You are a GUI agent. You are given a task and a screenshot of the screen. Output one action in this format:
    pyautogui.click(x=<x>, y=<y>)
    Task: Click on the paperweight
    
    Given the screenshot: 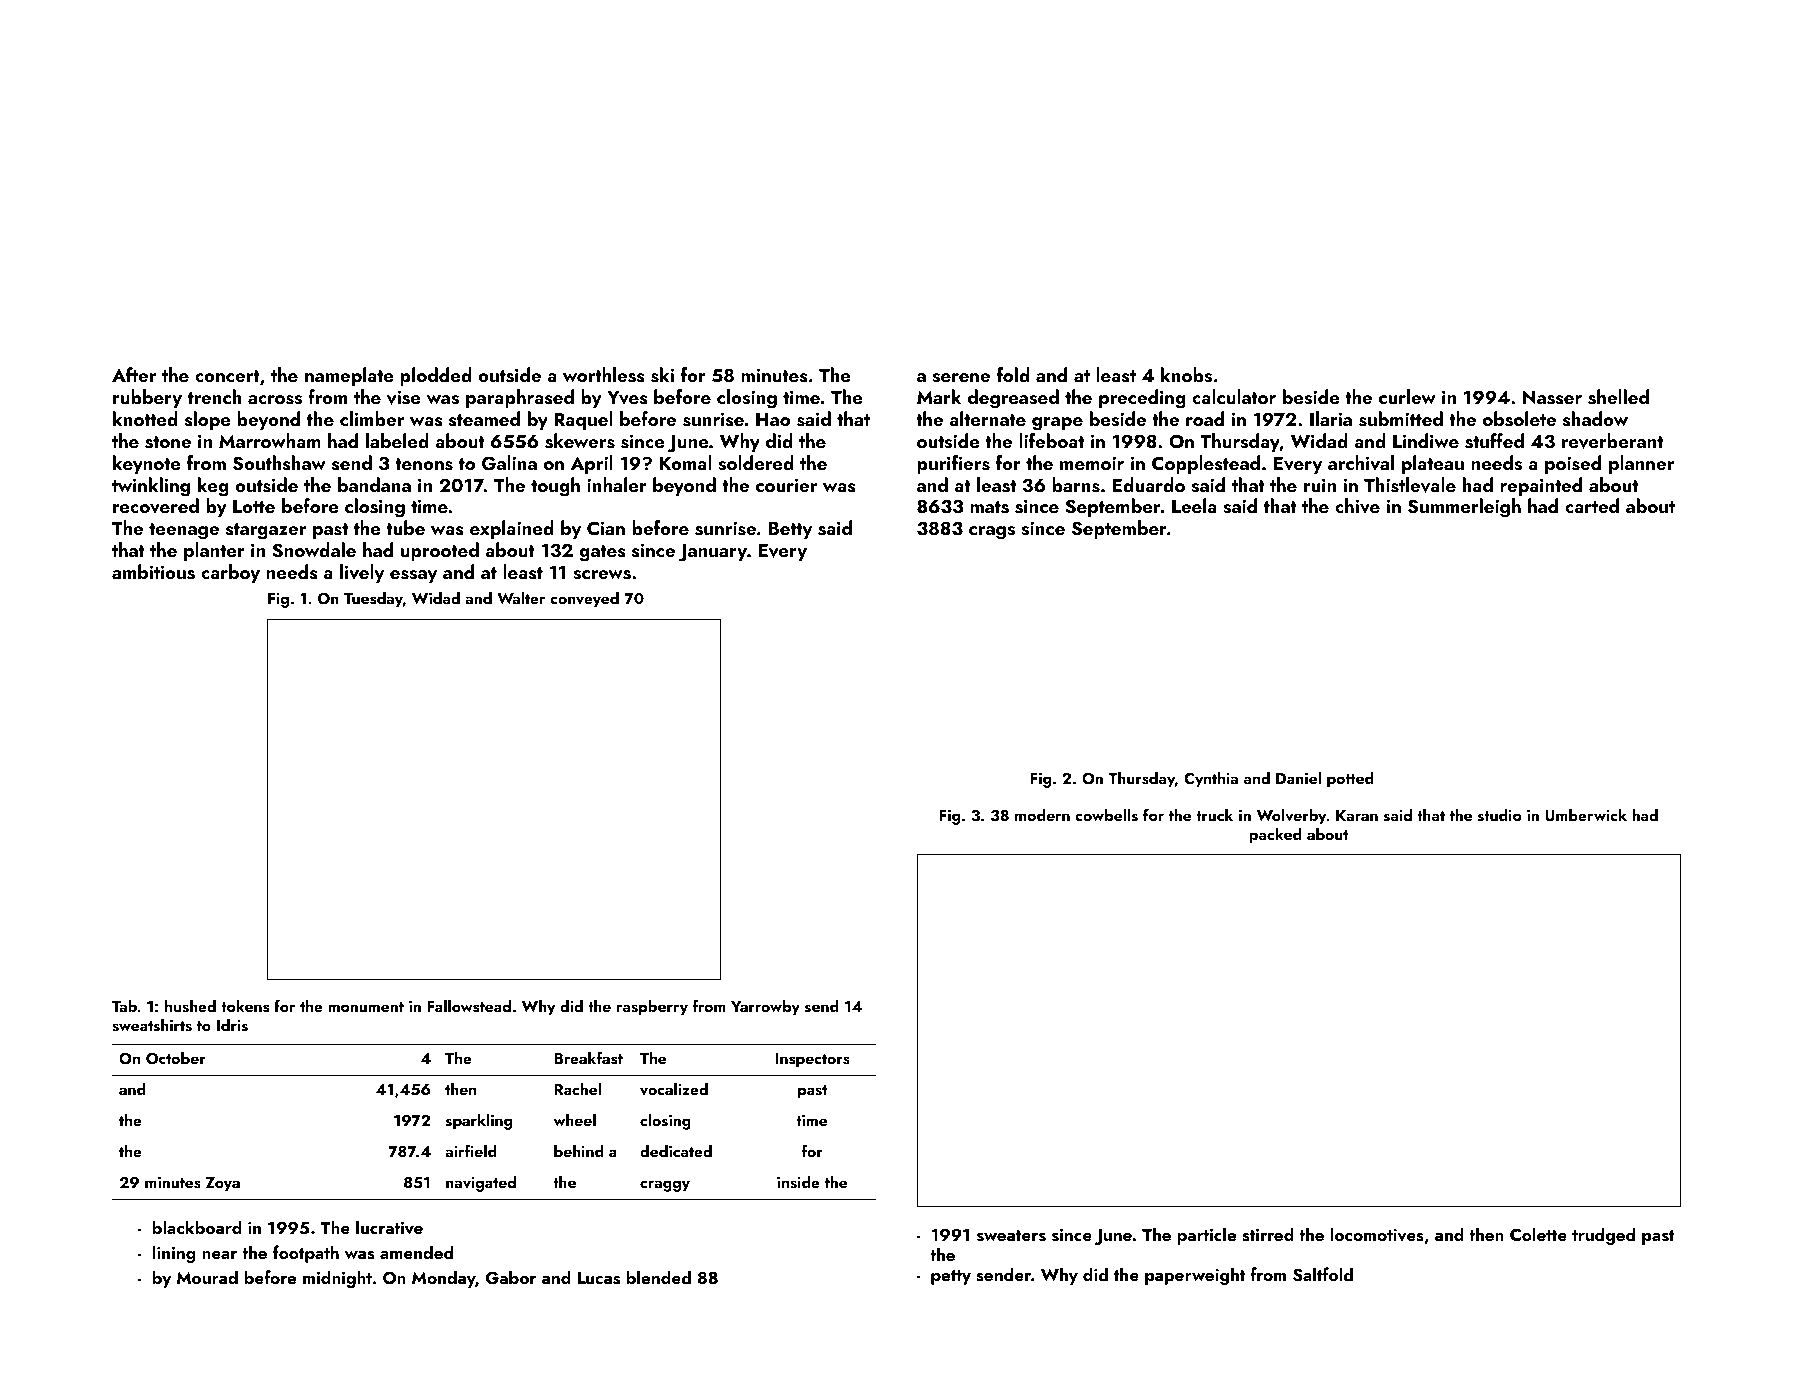 What is the action you would take?
    pyautogui.click(x=1195, y=1276)
